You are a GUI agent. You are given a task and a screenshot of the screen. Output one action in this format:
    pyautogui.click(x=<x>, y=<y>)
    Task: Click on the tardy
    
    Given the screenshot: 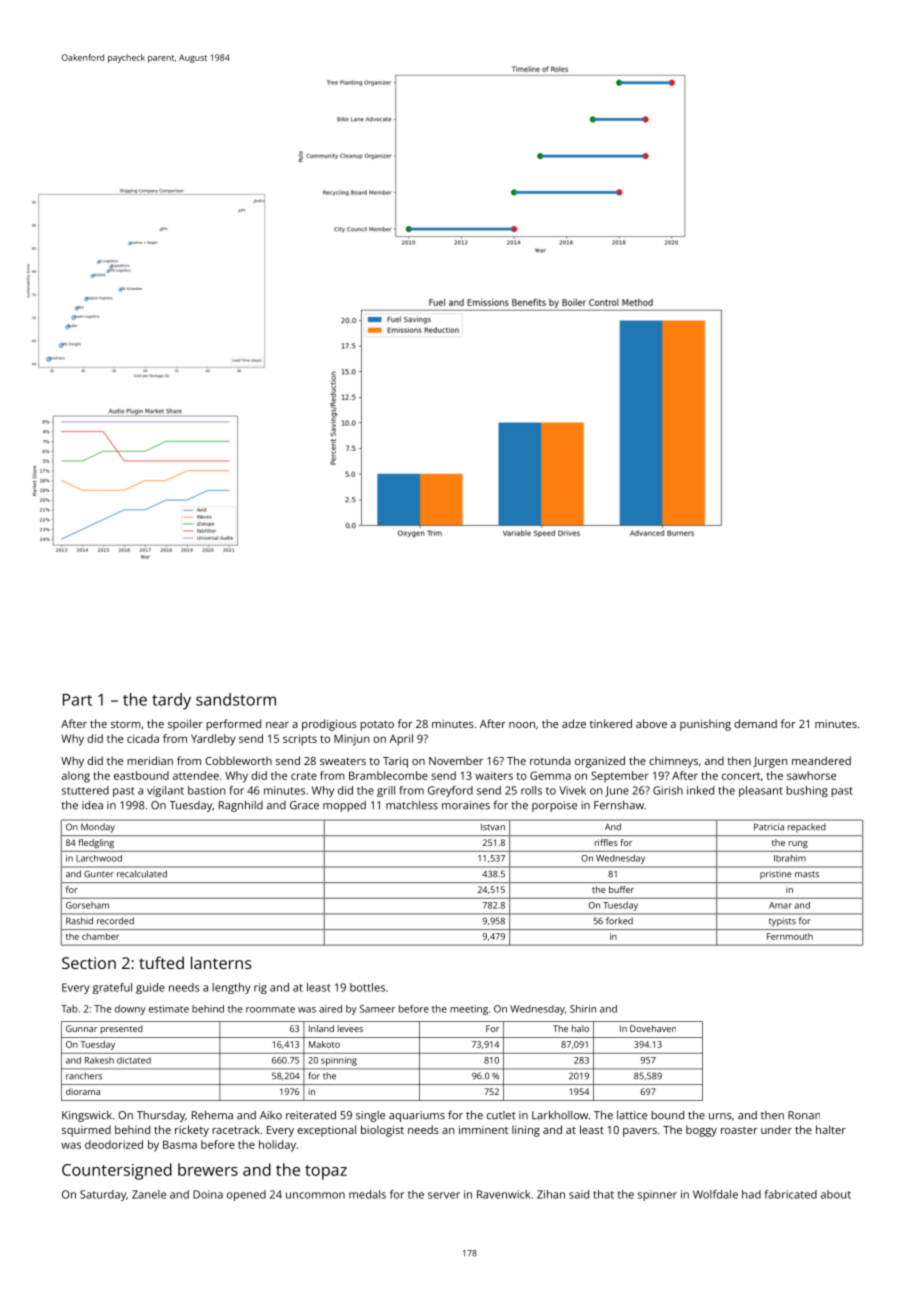 What is the action you would take?
    pyautogui.click(x=171, y=701)
